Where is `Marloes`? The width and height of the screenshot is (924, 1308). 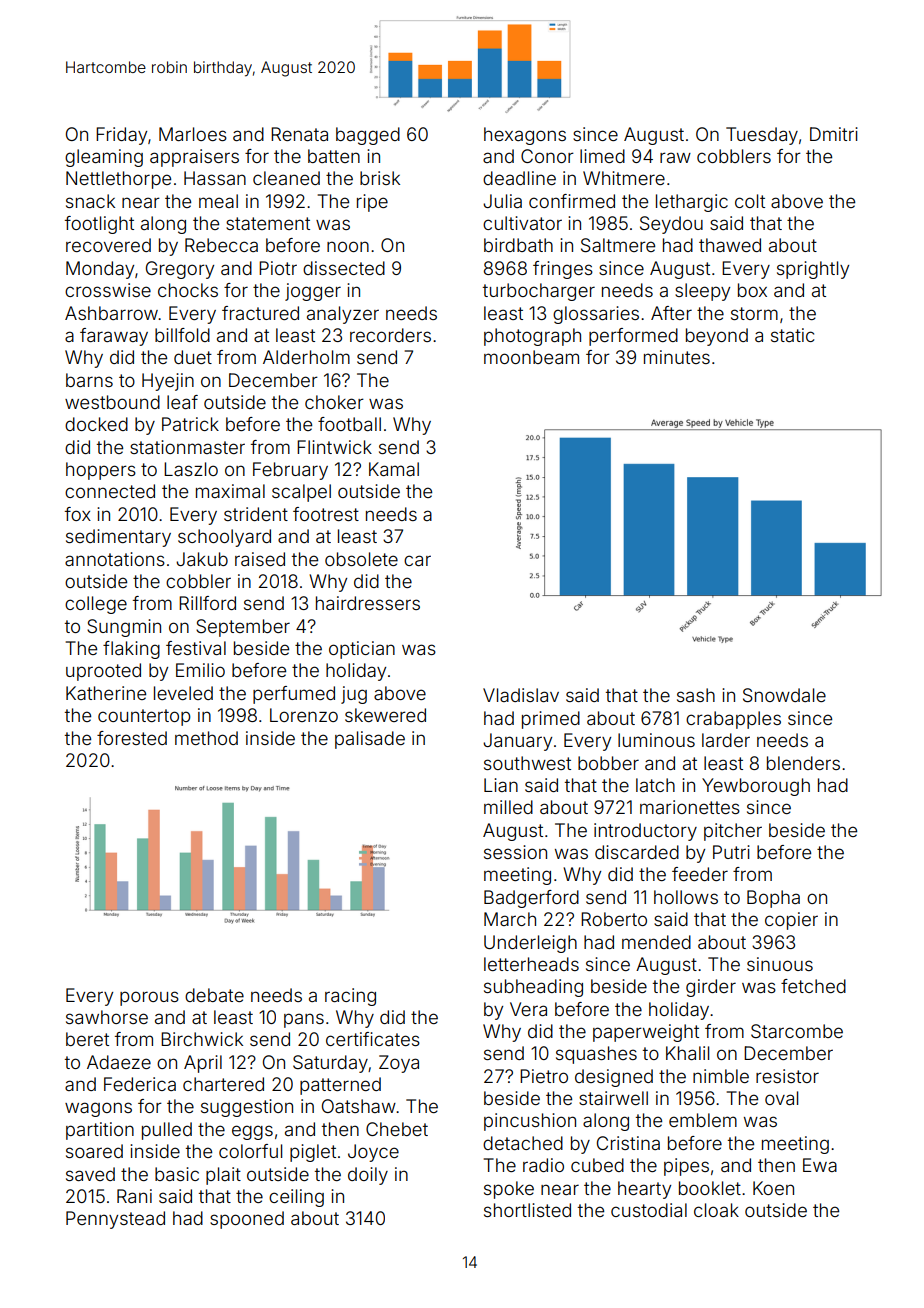 Marloes is located at coordinates (193, 134).
